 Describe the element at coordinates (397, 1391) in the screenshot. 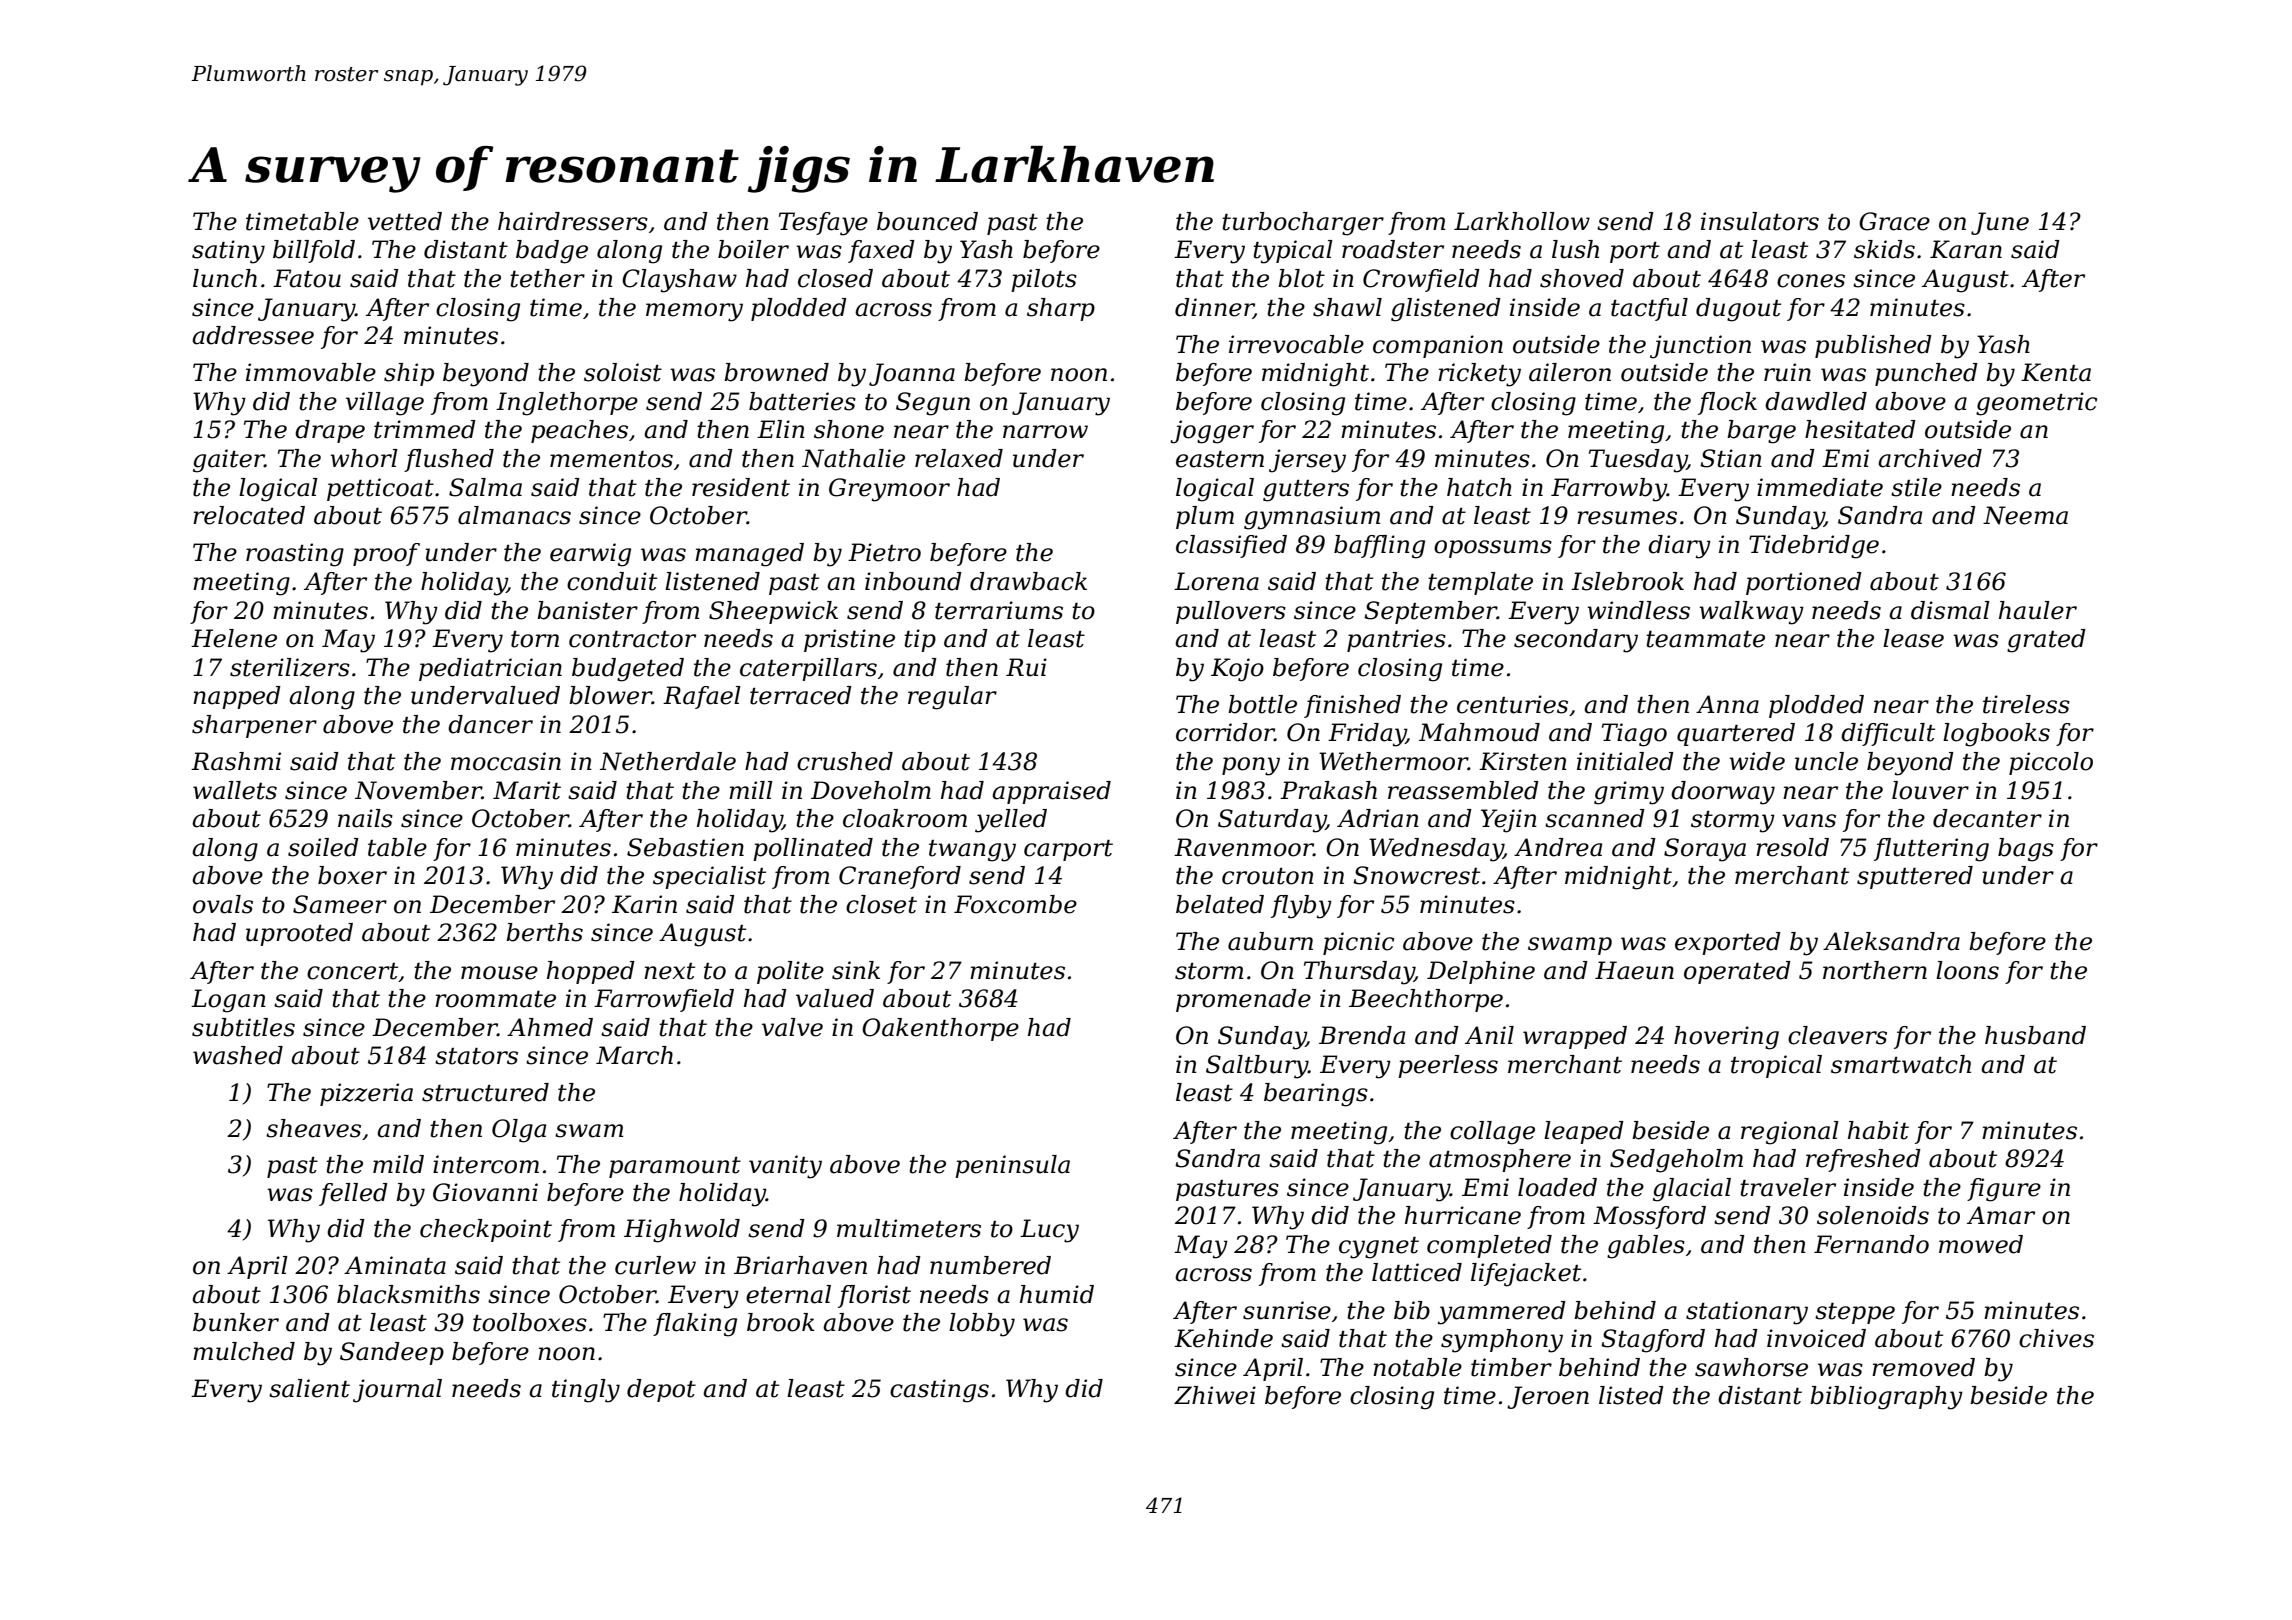

I see `journal` at that location.
